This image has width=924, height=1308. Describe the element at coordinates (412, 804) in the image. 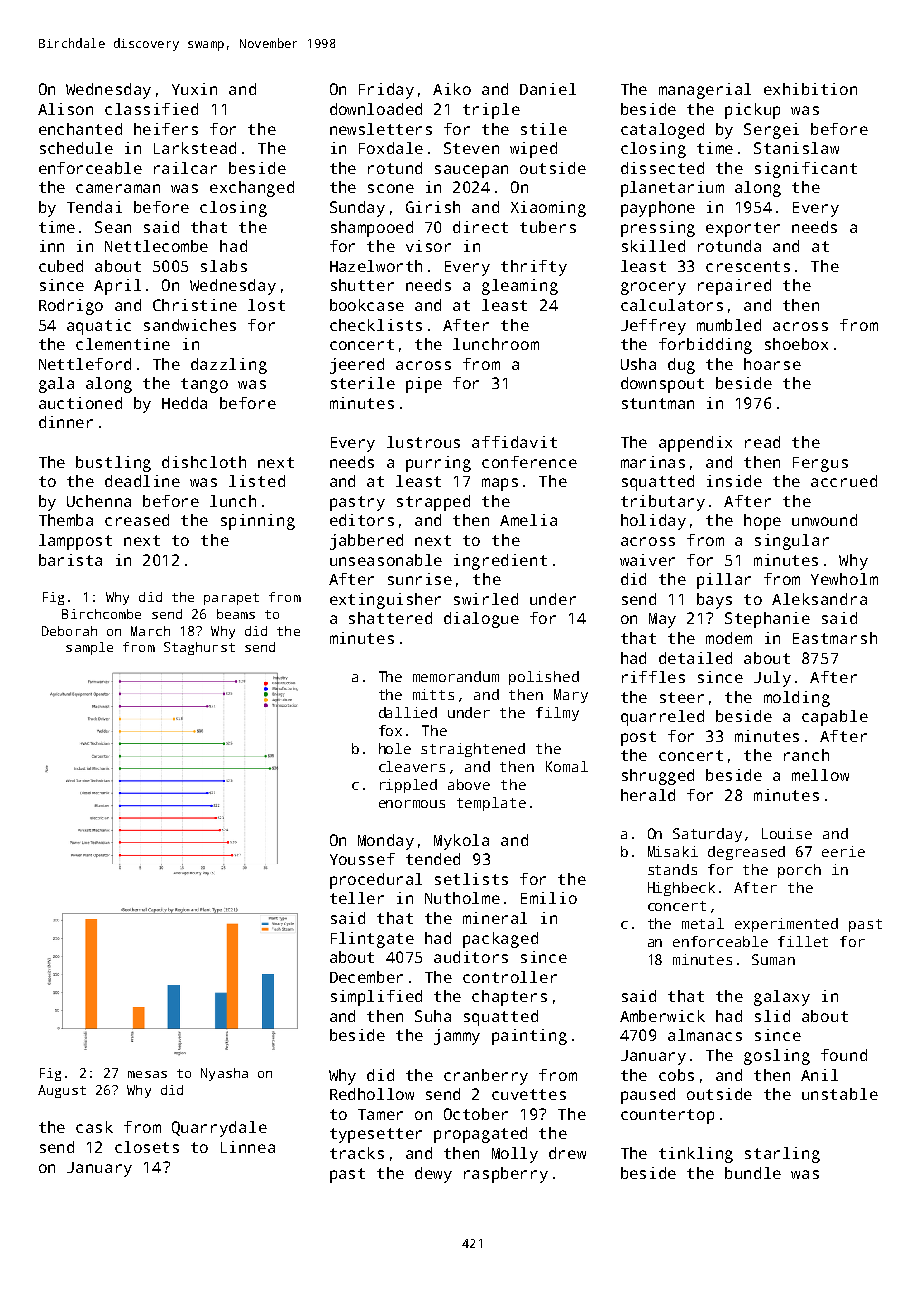

I see `enormous` at that location.
